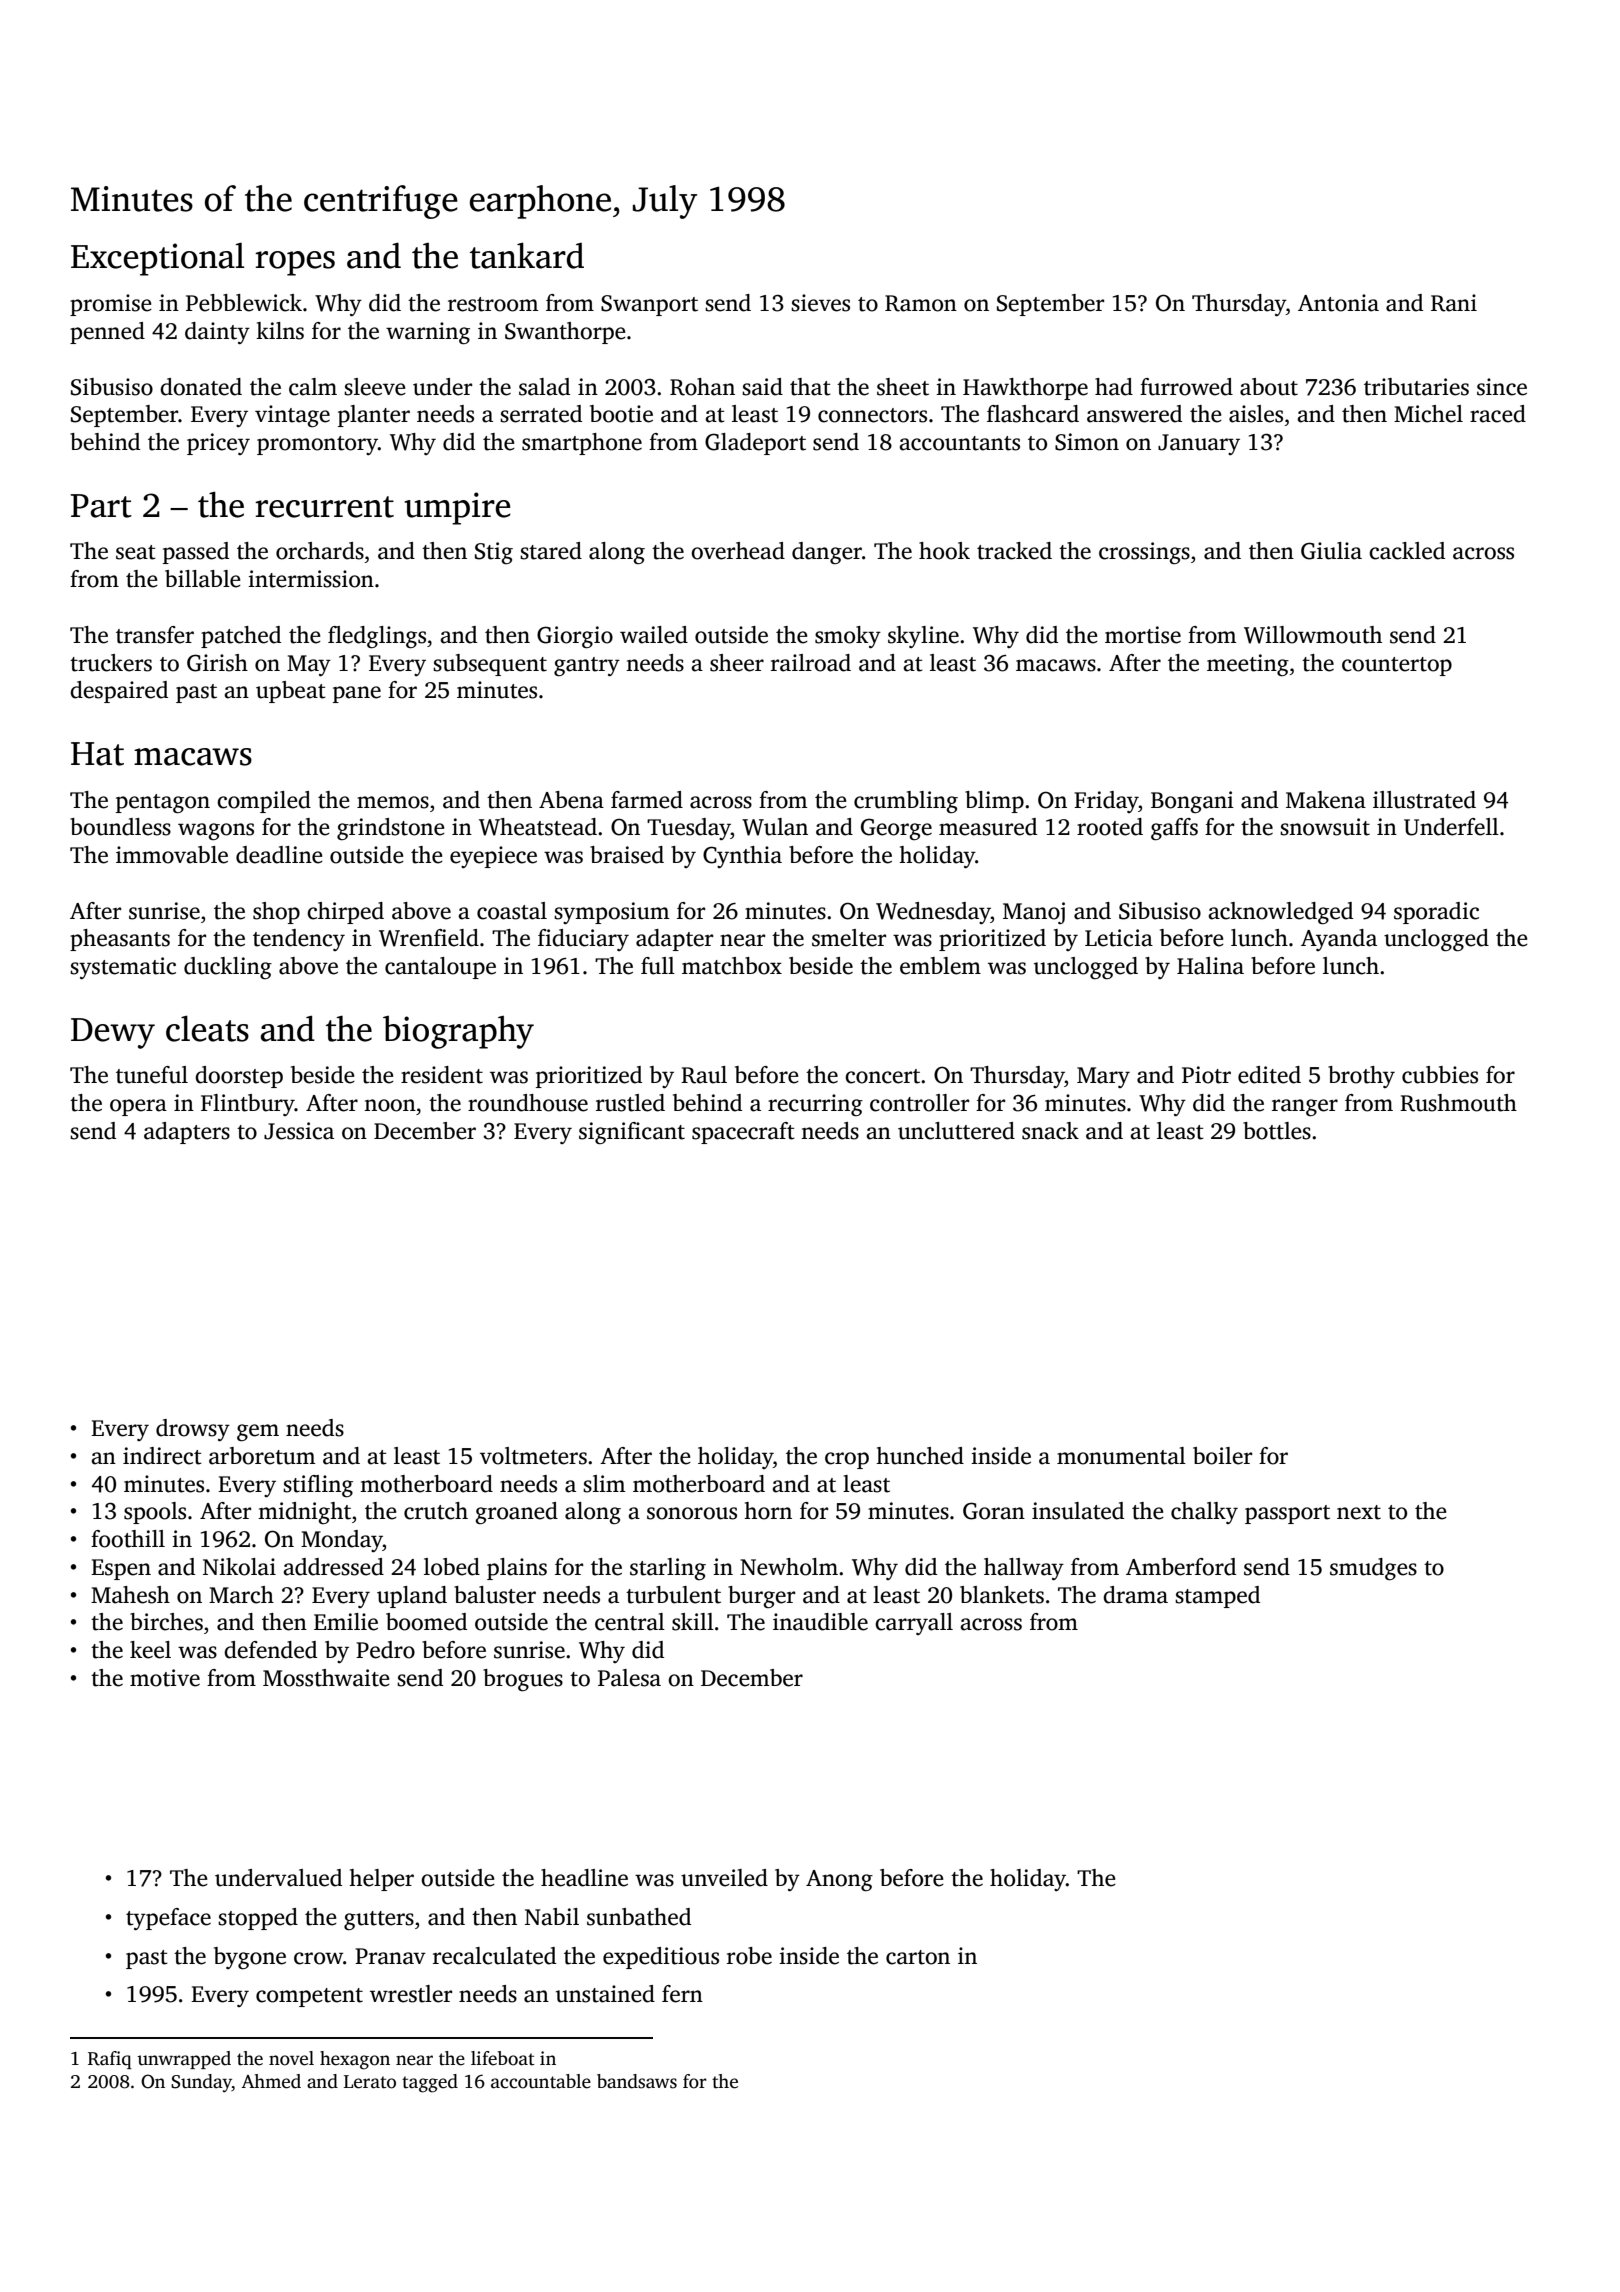 The width and height of the image is (1620, 2292). Describe the element at coordinates (789, 1567) in the image. I see `Newholm` at that location.
